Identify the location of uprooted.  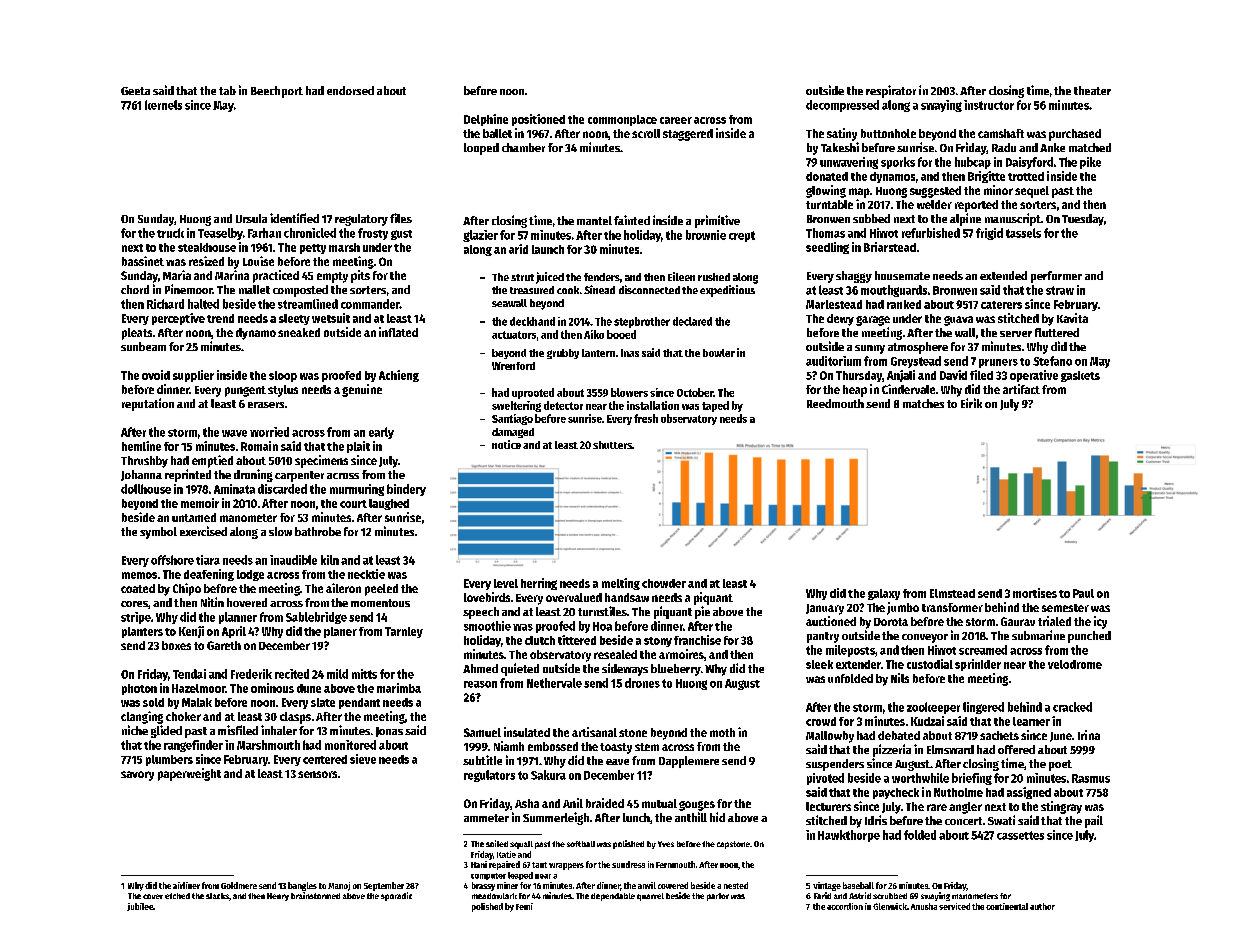
(533, 393).
